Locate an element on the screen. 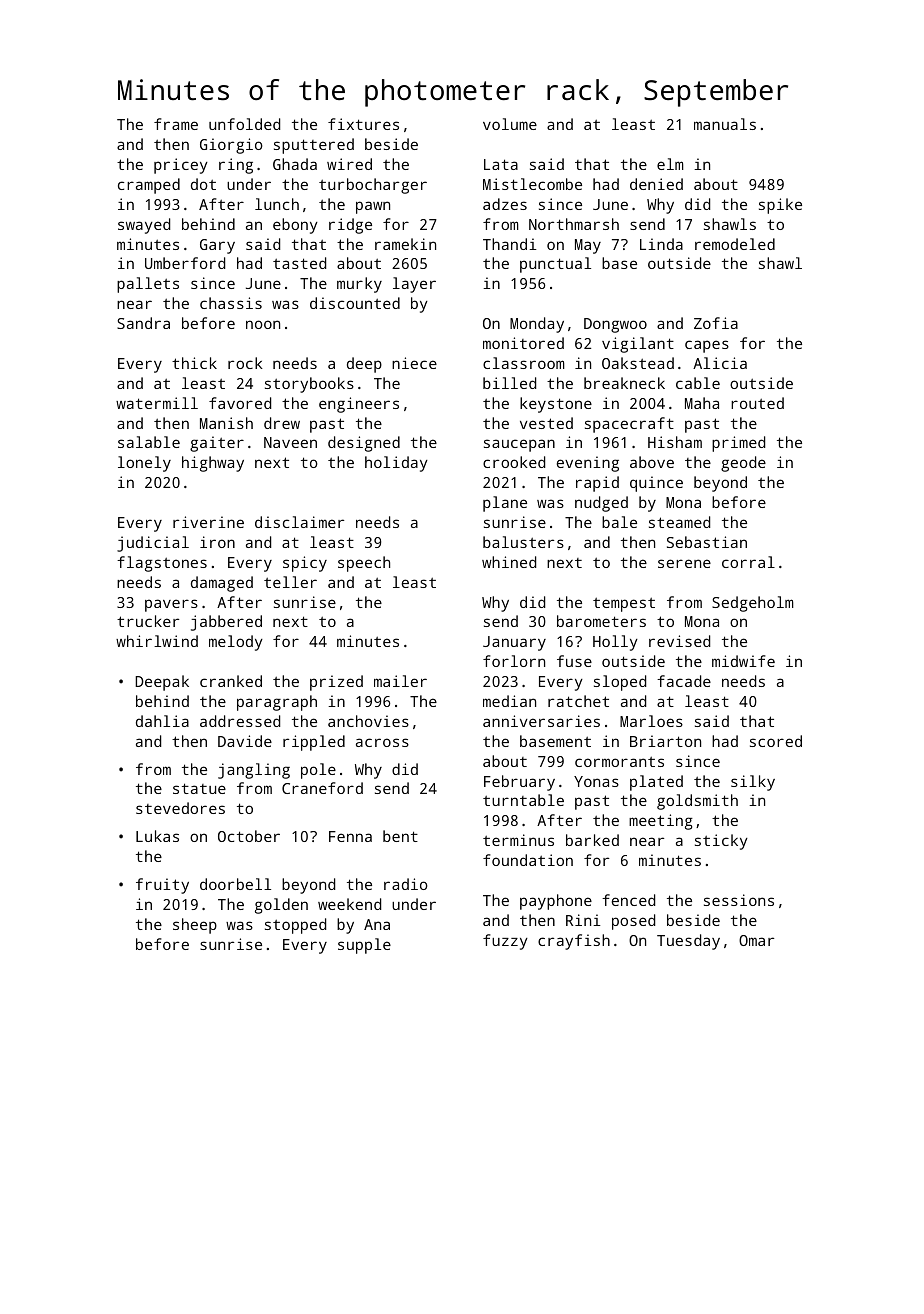 The image size is (924, 1314). whirlwind is located at coordinates (157, 641).
